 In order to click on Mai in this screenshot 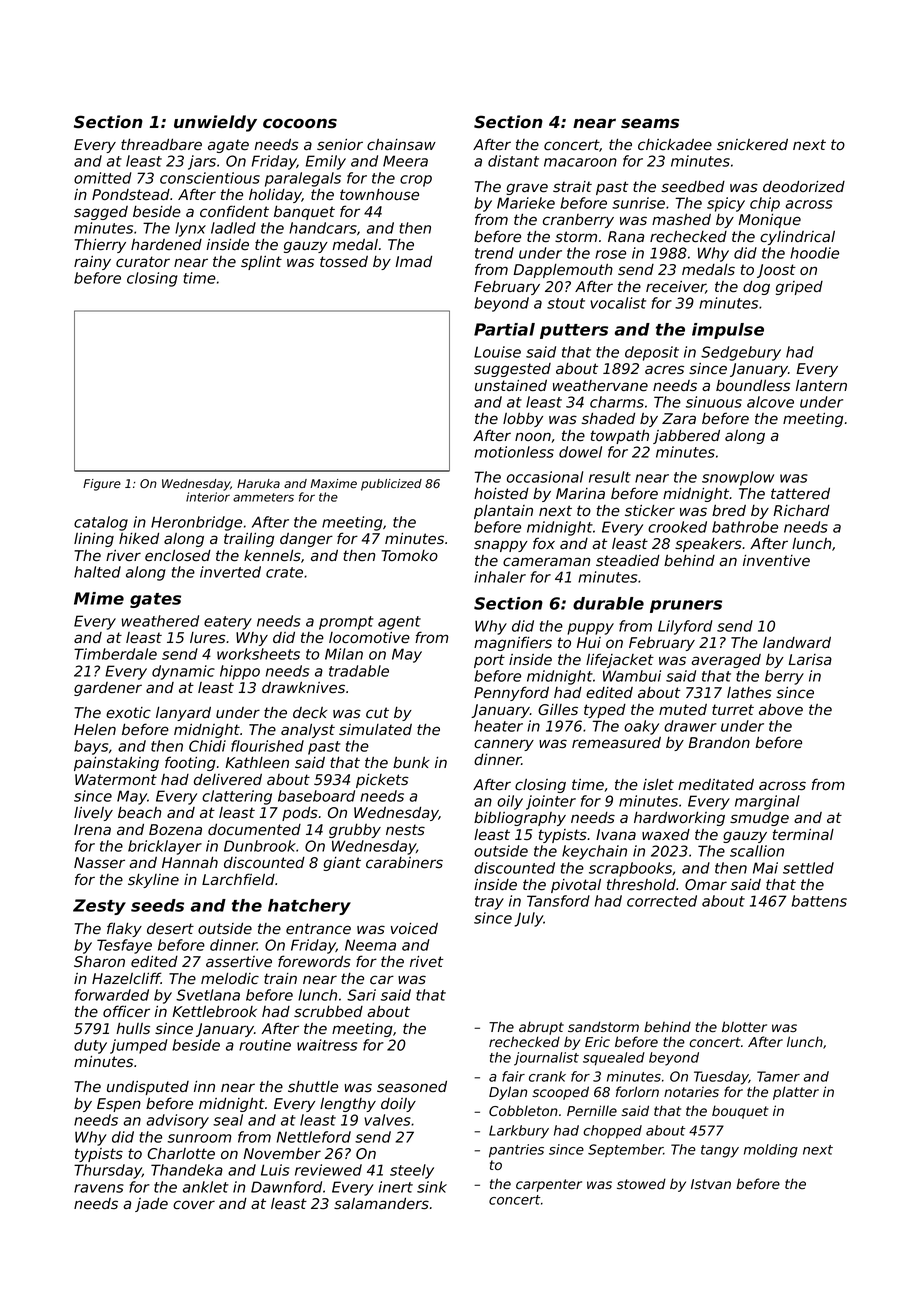, I will do `click(765, 868)`.
